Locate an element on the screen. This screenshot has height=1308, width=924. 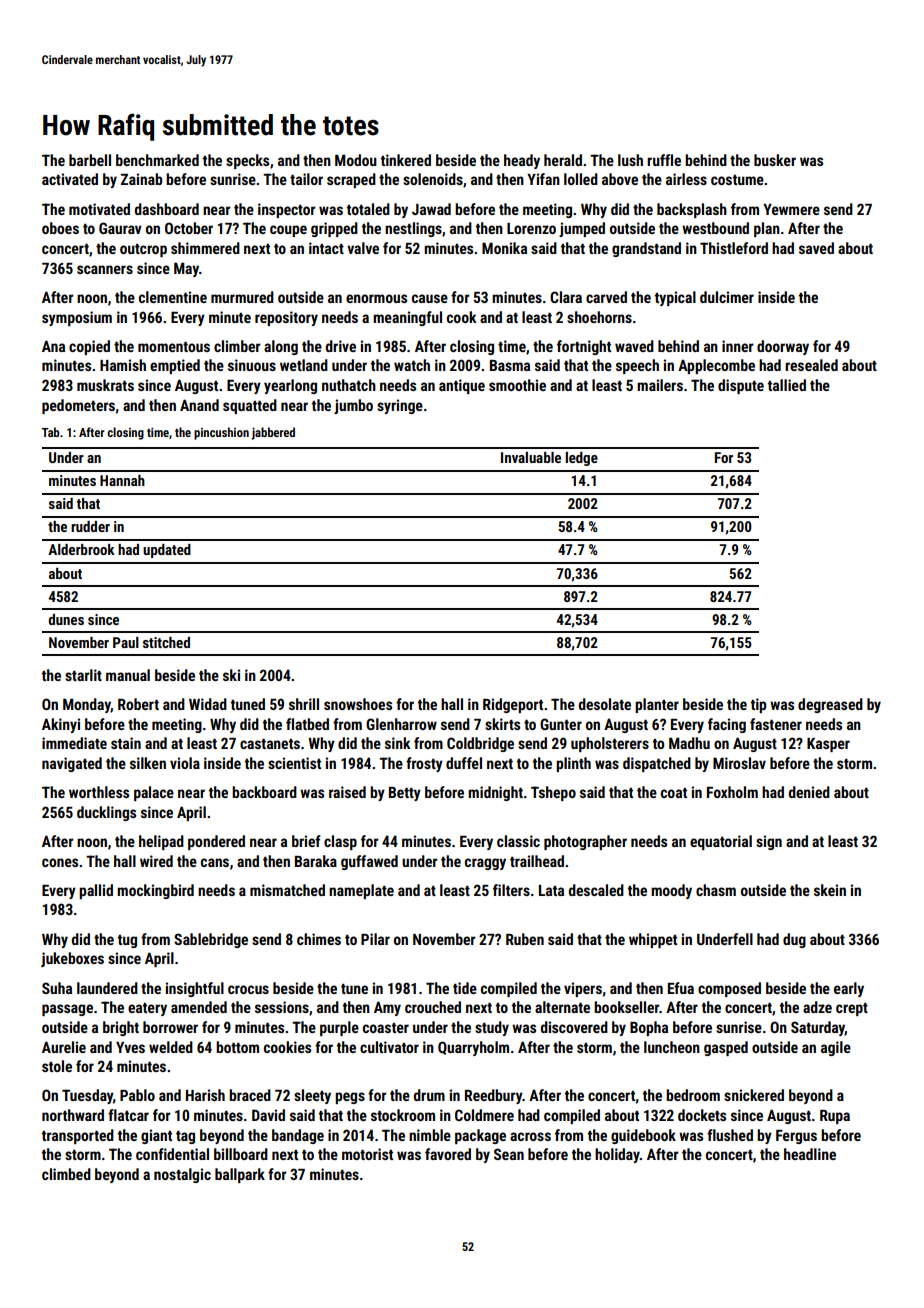
favored is located at coordinates (448, 1154).
